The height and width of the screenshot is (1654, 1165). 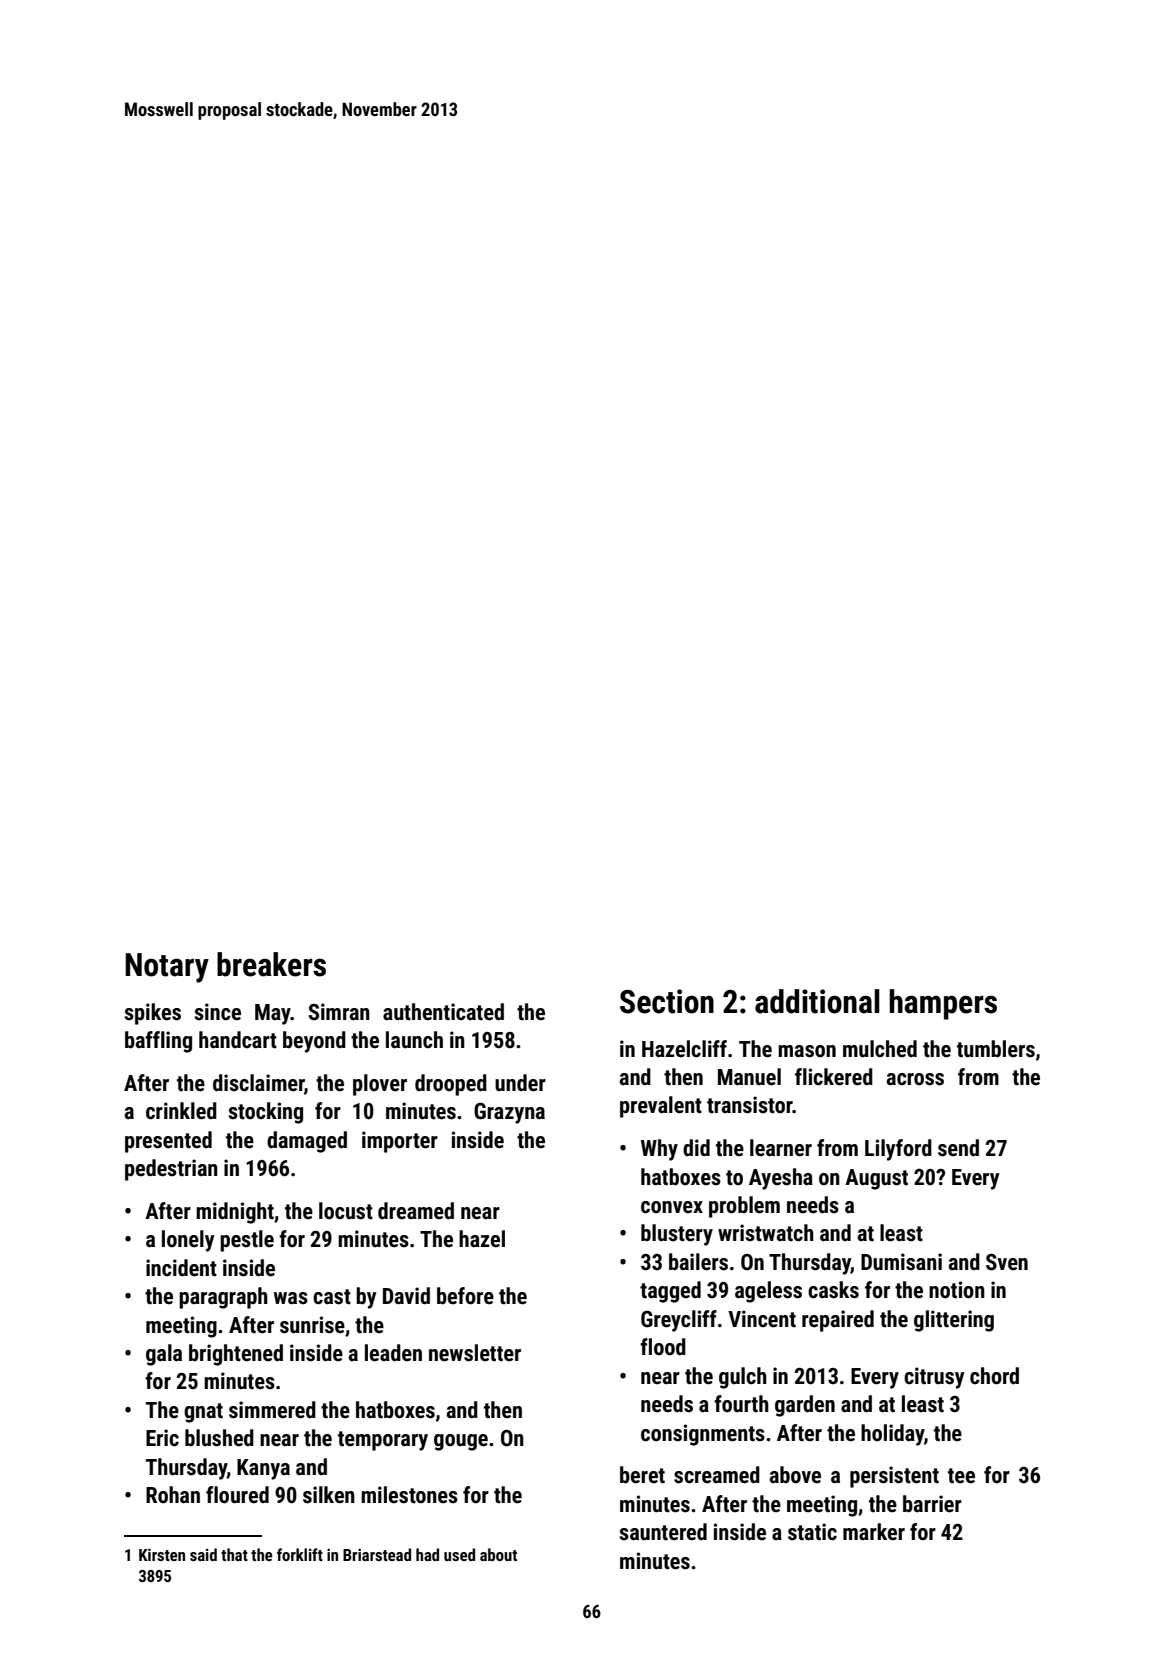 What do you see at coordinates (271, 964) in the screenshot?
I see `breakers` at bounding box center [271, 964].
